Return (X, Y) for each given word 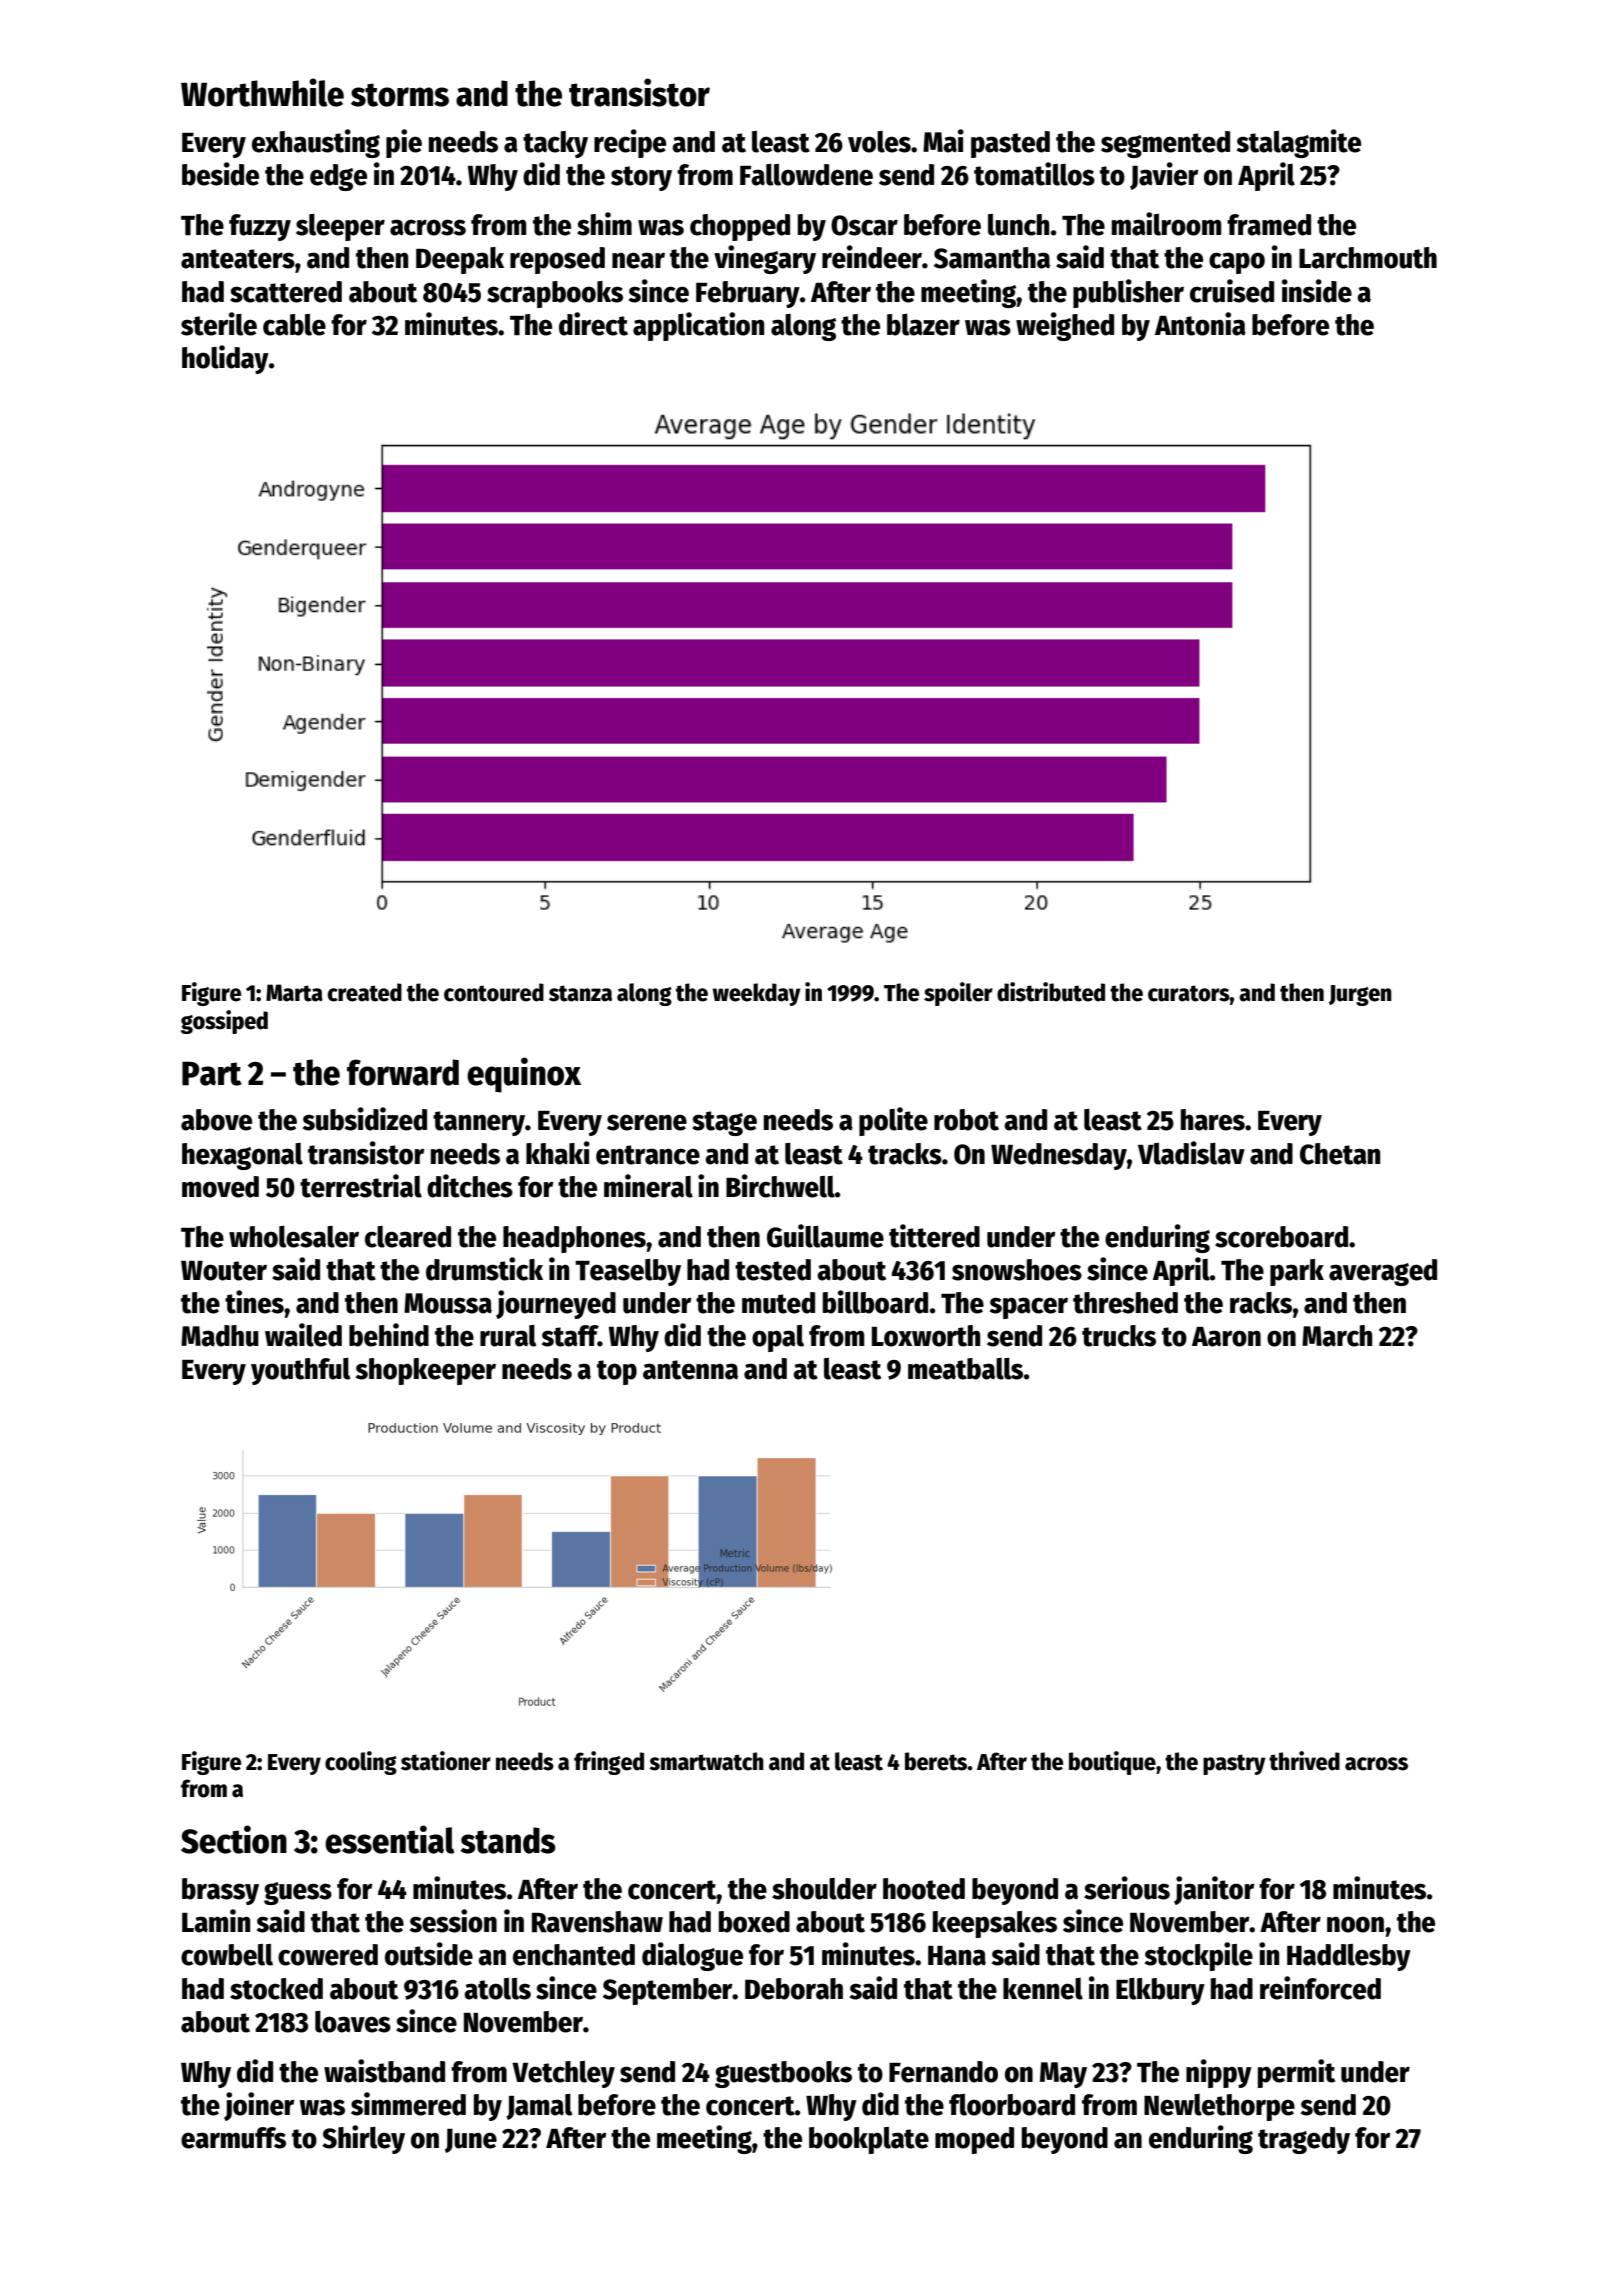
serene (647, 1122)
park (1297, 1272)
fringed (609, 1763)
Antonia (1200, 324)
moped (974, 2140)
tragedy (1304, 2140)
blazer (923, 325)
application (698, 326)
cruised (1232, 291)
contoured (494, 992)
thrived (1304, 1761)
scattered (286, 292)
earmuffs (233, 2138)
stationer (446, 1761)
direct (593, 324)
